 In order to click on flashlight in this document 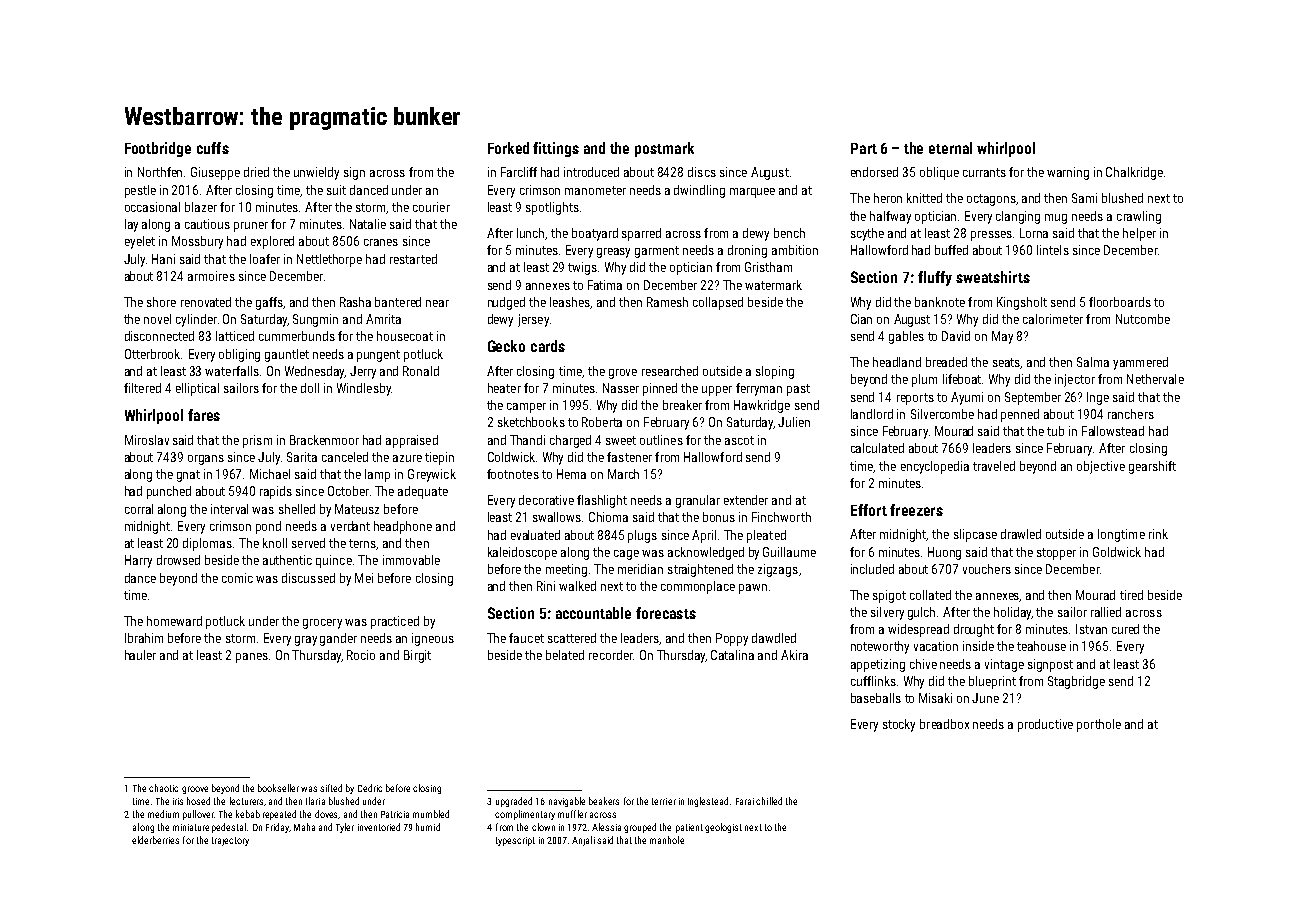, I will do `click(602, 501)`.
